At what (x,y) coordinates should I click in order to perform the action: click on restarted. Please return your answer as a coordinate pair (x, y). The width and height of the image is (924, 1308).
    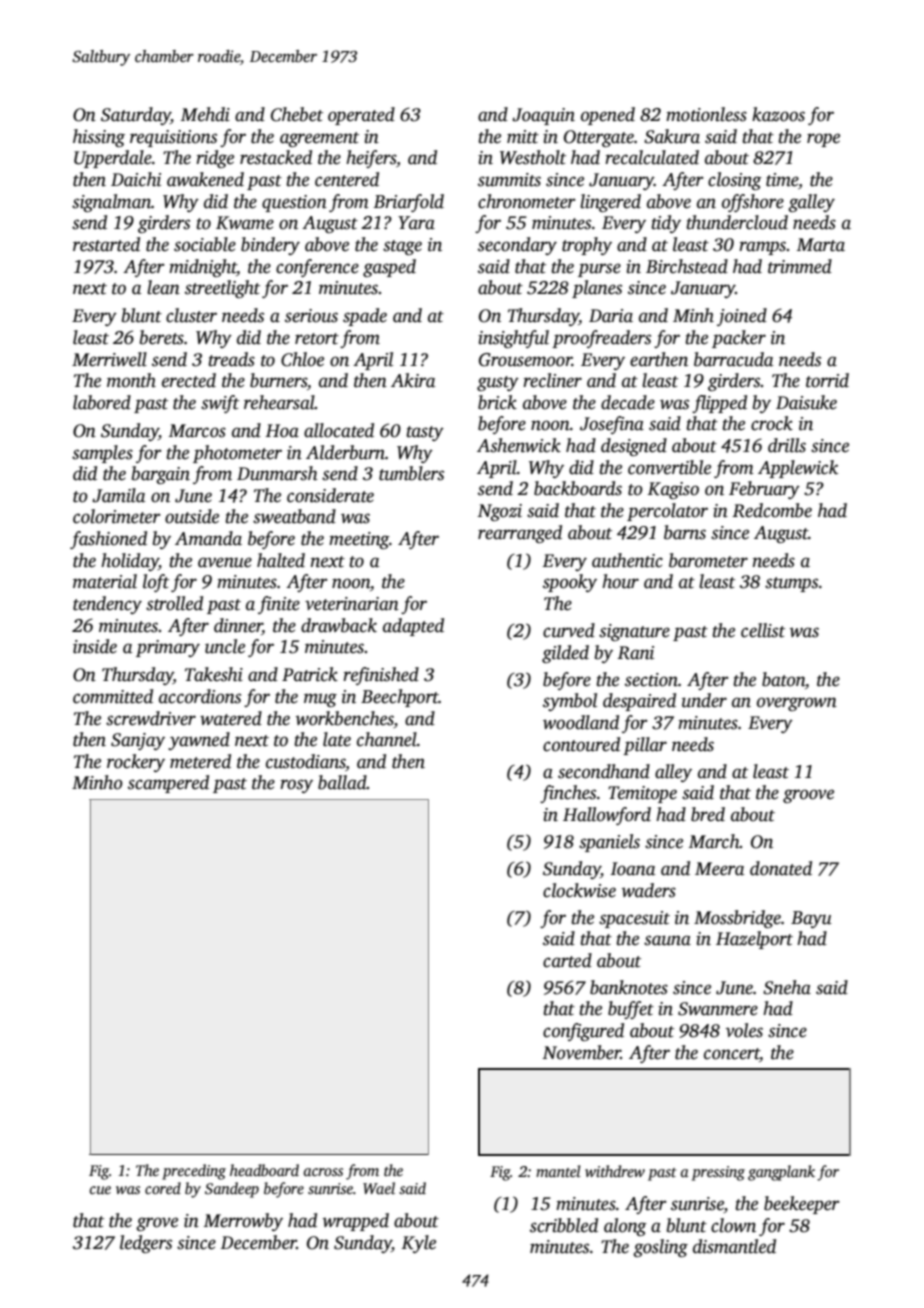
    Looking at the image, I should click on (106, 244).
